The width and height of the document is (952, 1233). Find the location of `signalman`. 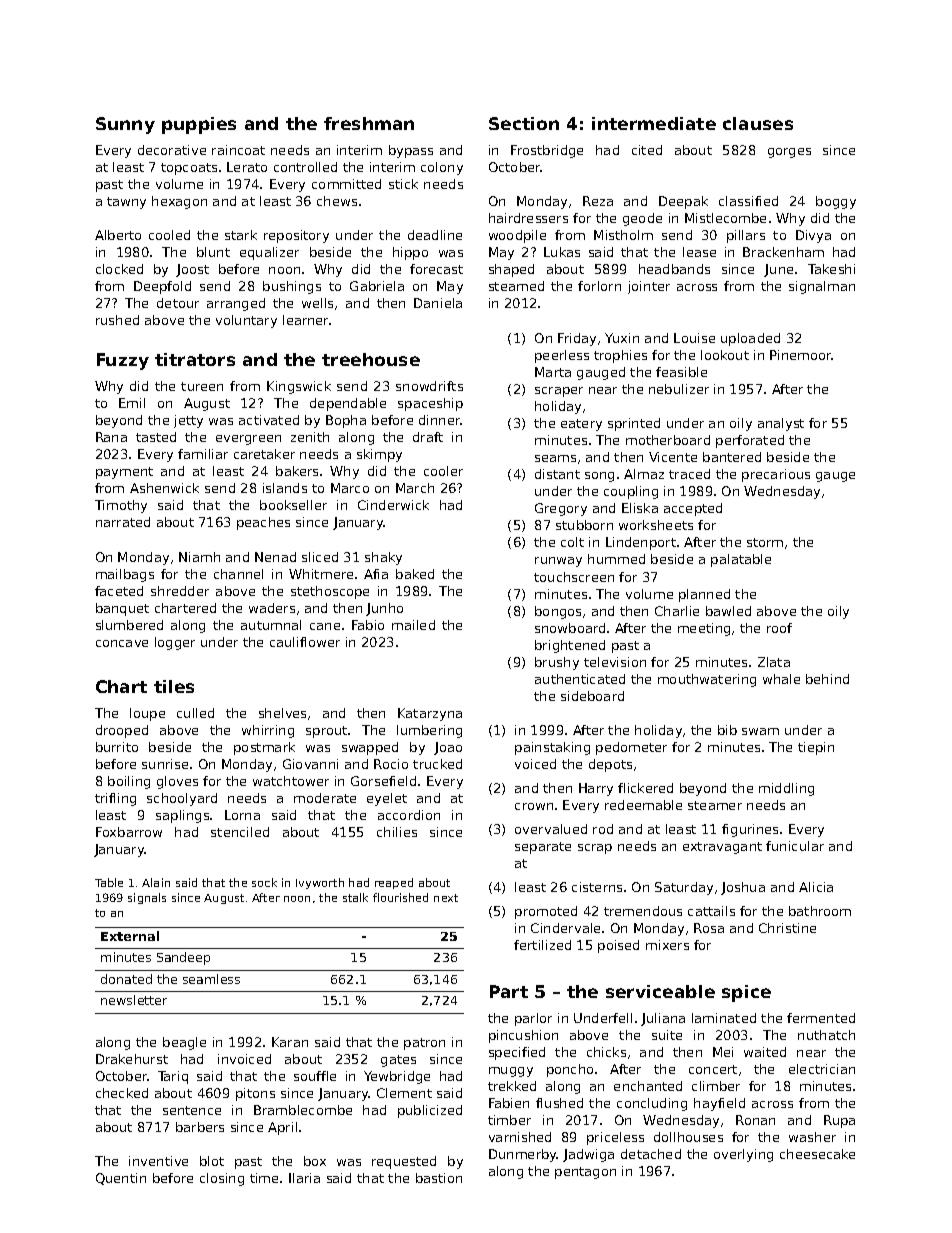

signalman is located at coordinates (822, 287).
